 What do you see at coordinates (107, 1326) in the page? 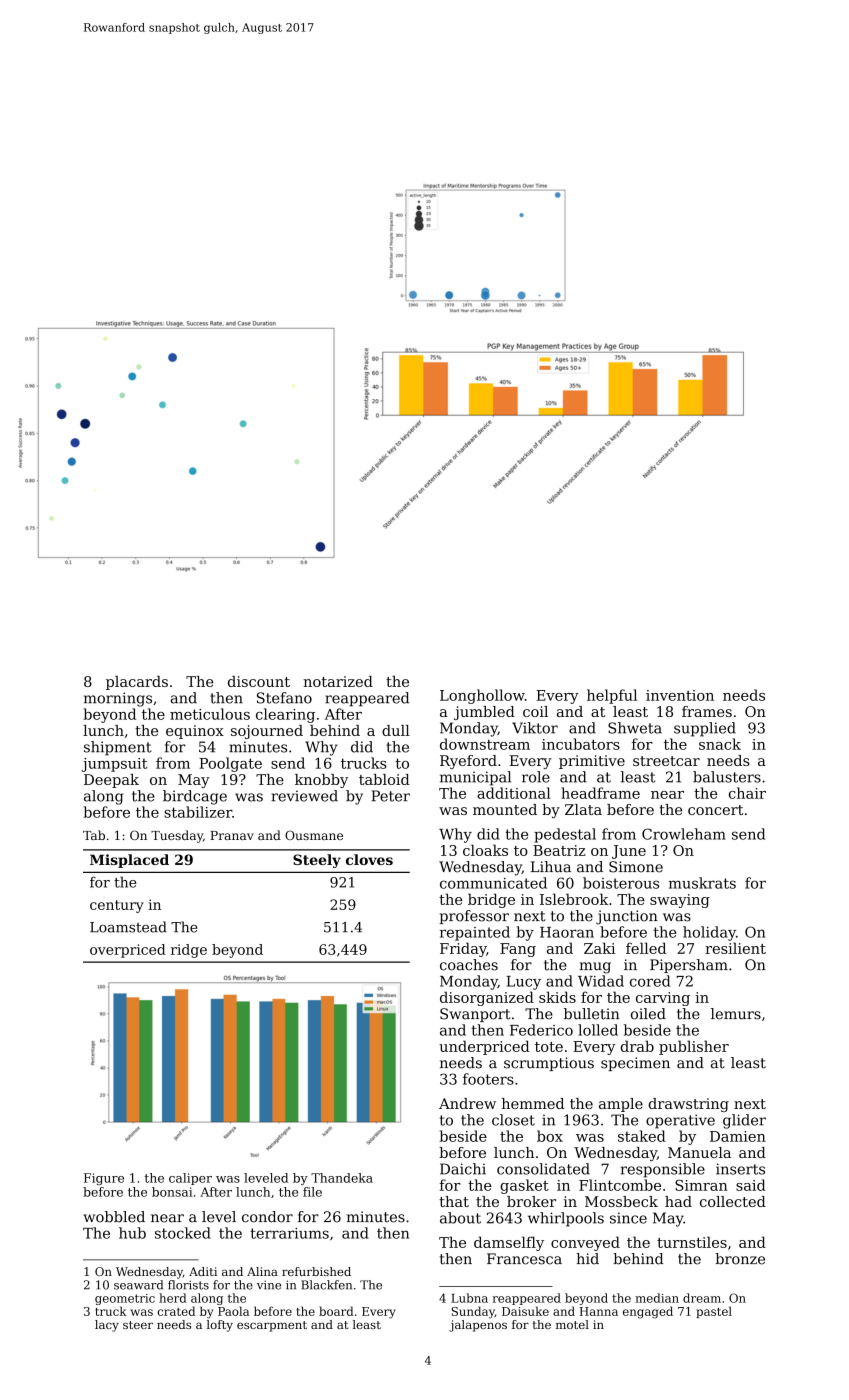
I see `lacy` at bounding box center [107, 1326].
